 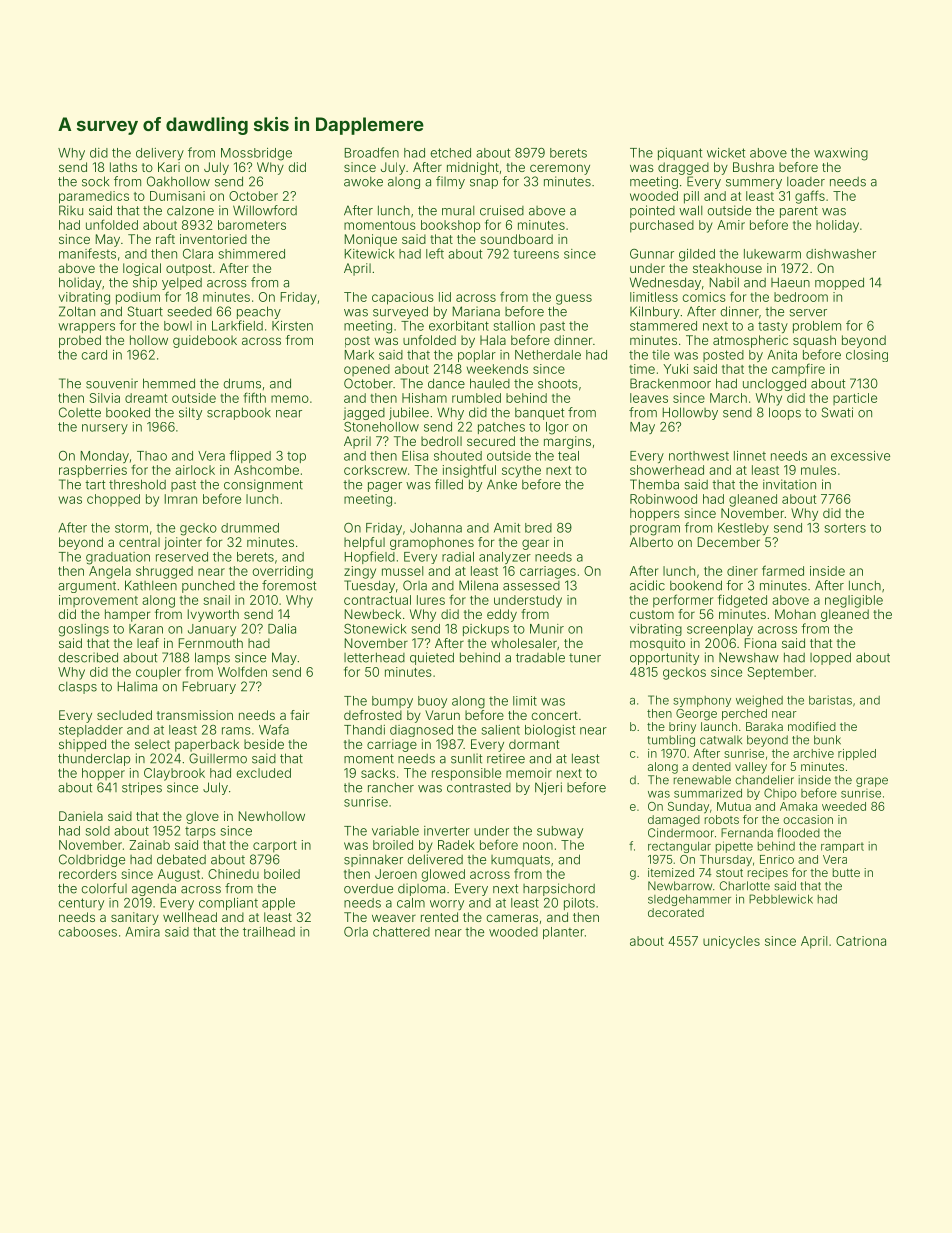 What do you see at coordinates (385, 487) in the screenshot?
I see `pager` at bounding box center [385, 487].
